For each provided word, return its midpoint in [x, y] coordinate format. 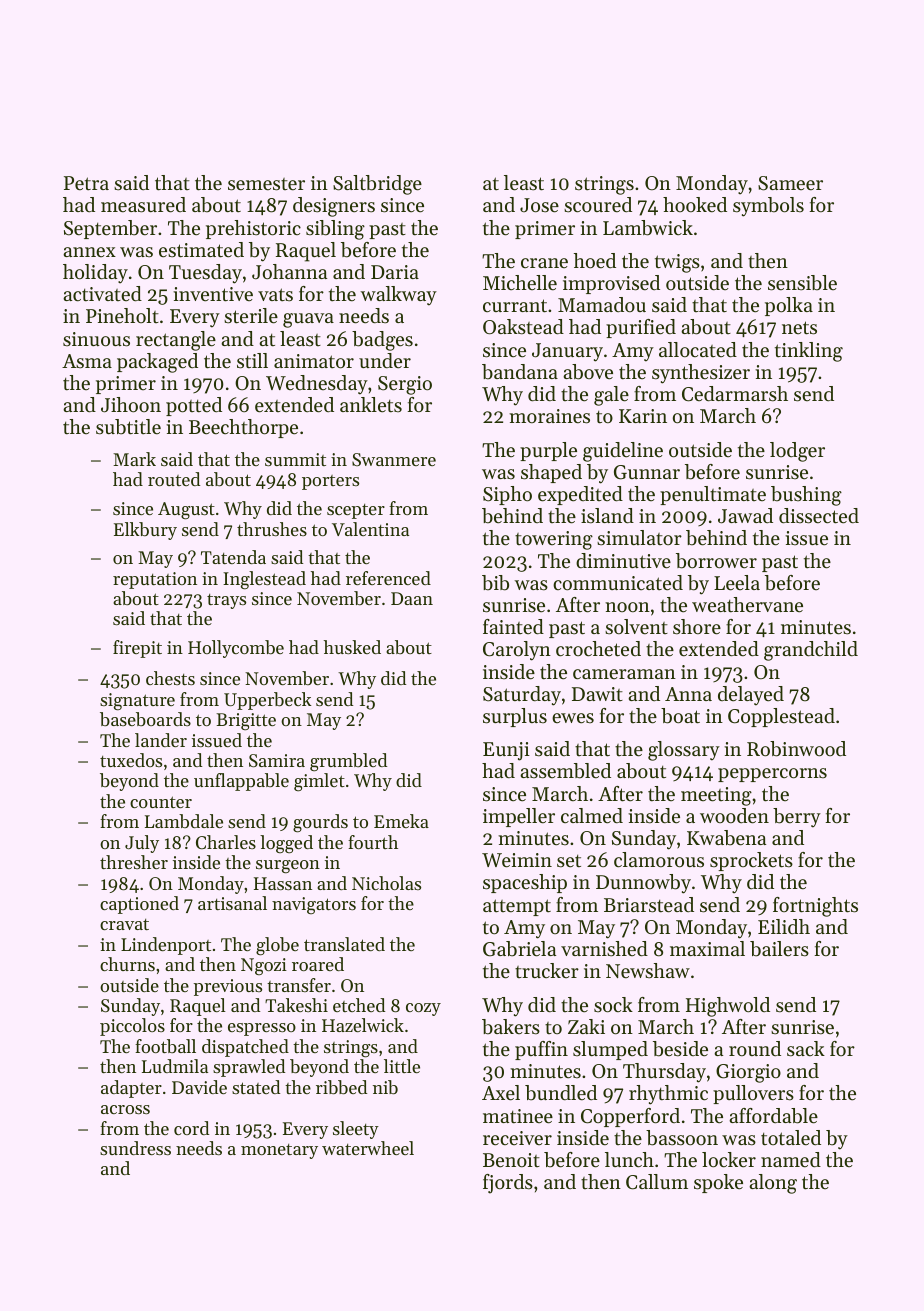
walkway [398, 296]
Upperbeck [267, 701]
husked [352, 647]
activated [102, 294]
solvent [636, 627]
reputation [155, 580]
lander [161, 740]
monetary [279, 1151]
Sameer [790, 183]
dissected [819, 516]
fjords [508, 1184]
